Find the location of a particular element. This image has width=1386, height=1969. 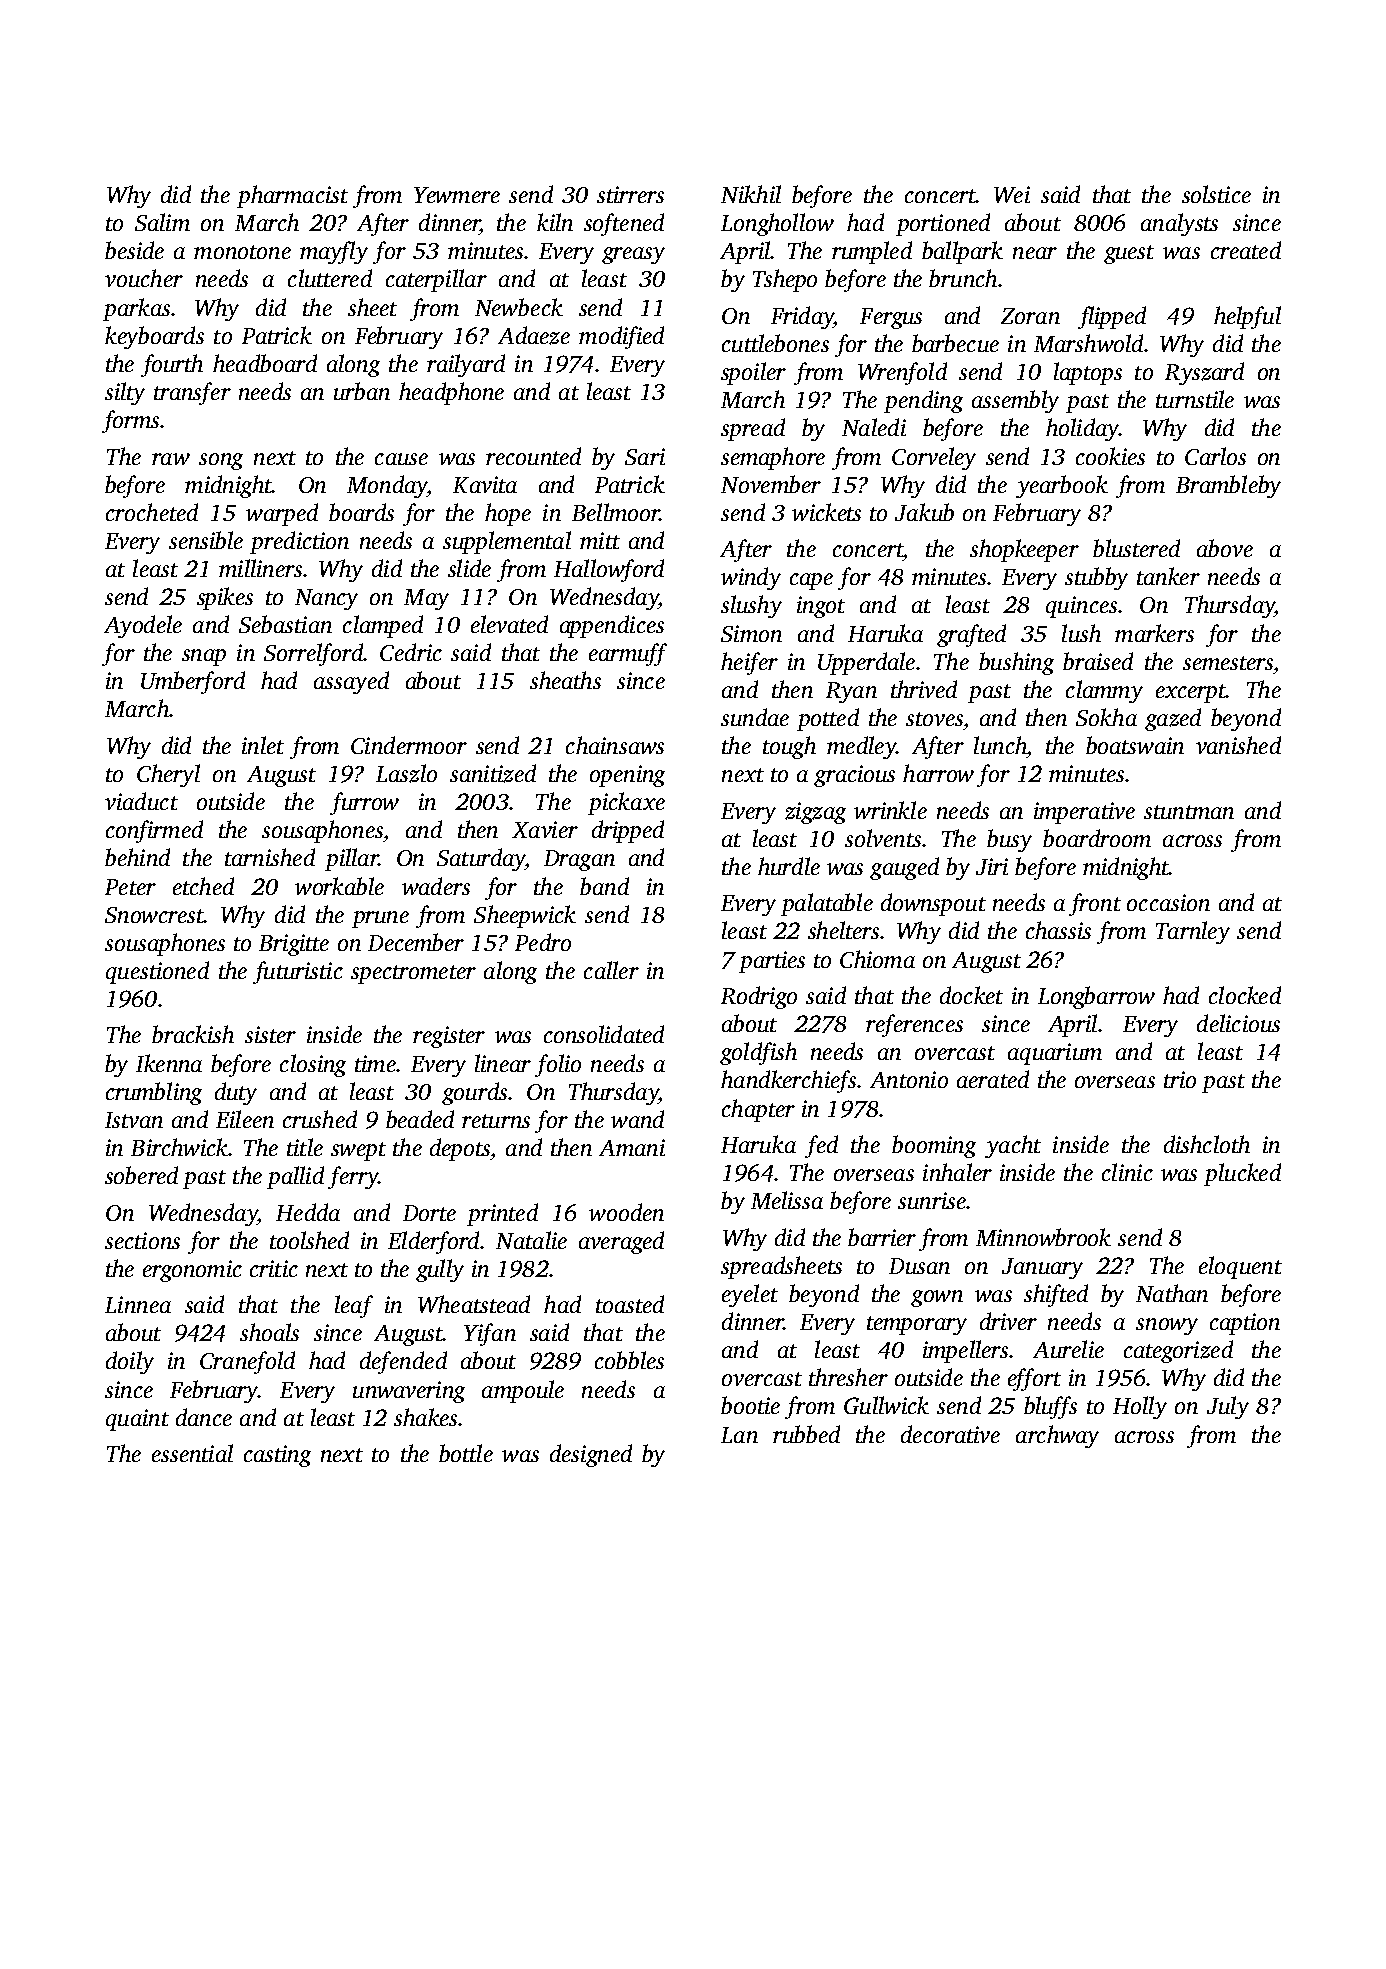

tough is located at coordinates (789, 747).
